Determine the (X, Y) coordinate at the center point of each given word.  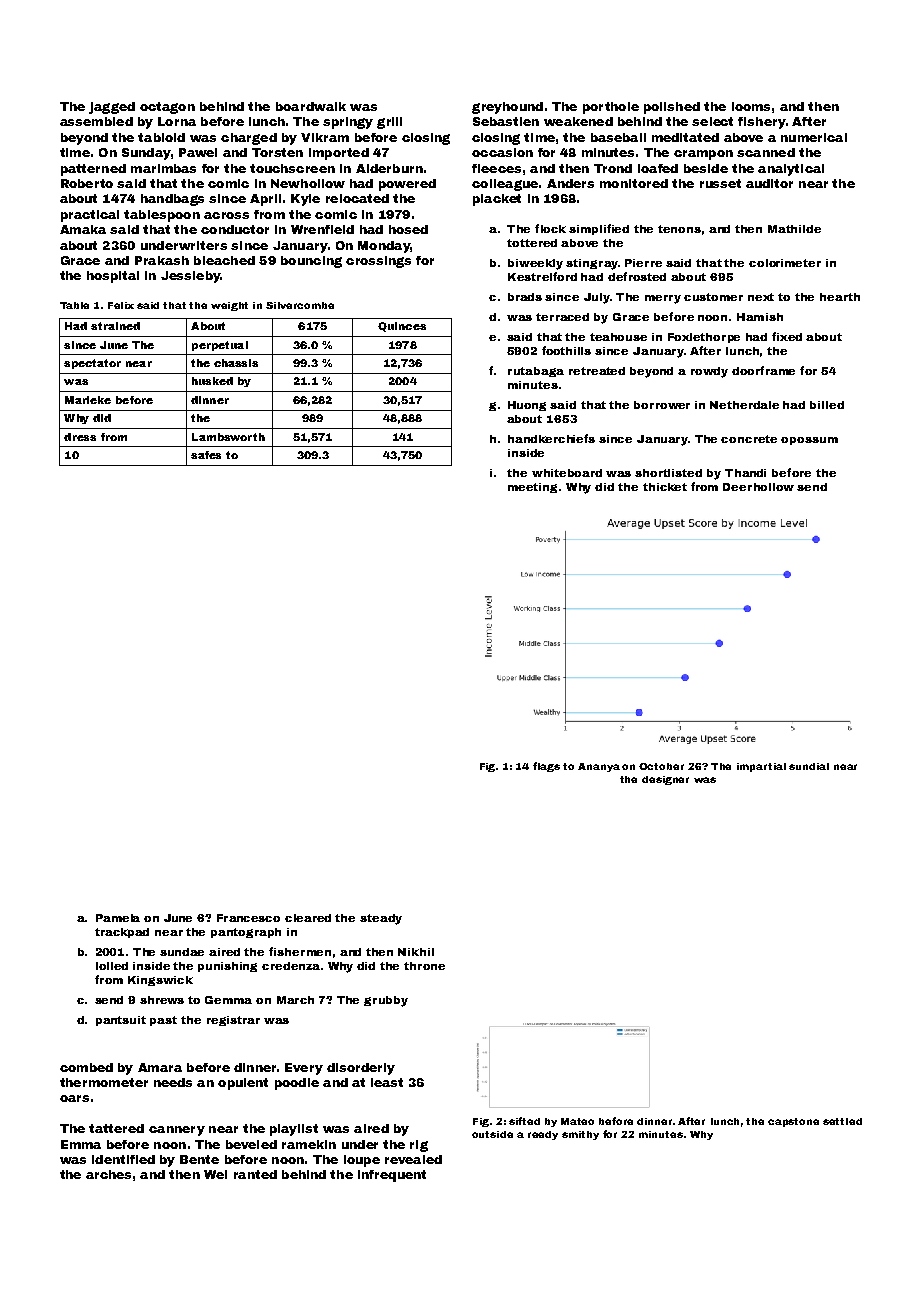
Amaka (83, 229)
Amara (160, 1067)
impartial (761, 767)
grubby (386, 1001)
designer (665, 780)
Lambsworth (228, 437)
